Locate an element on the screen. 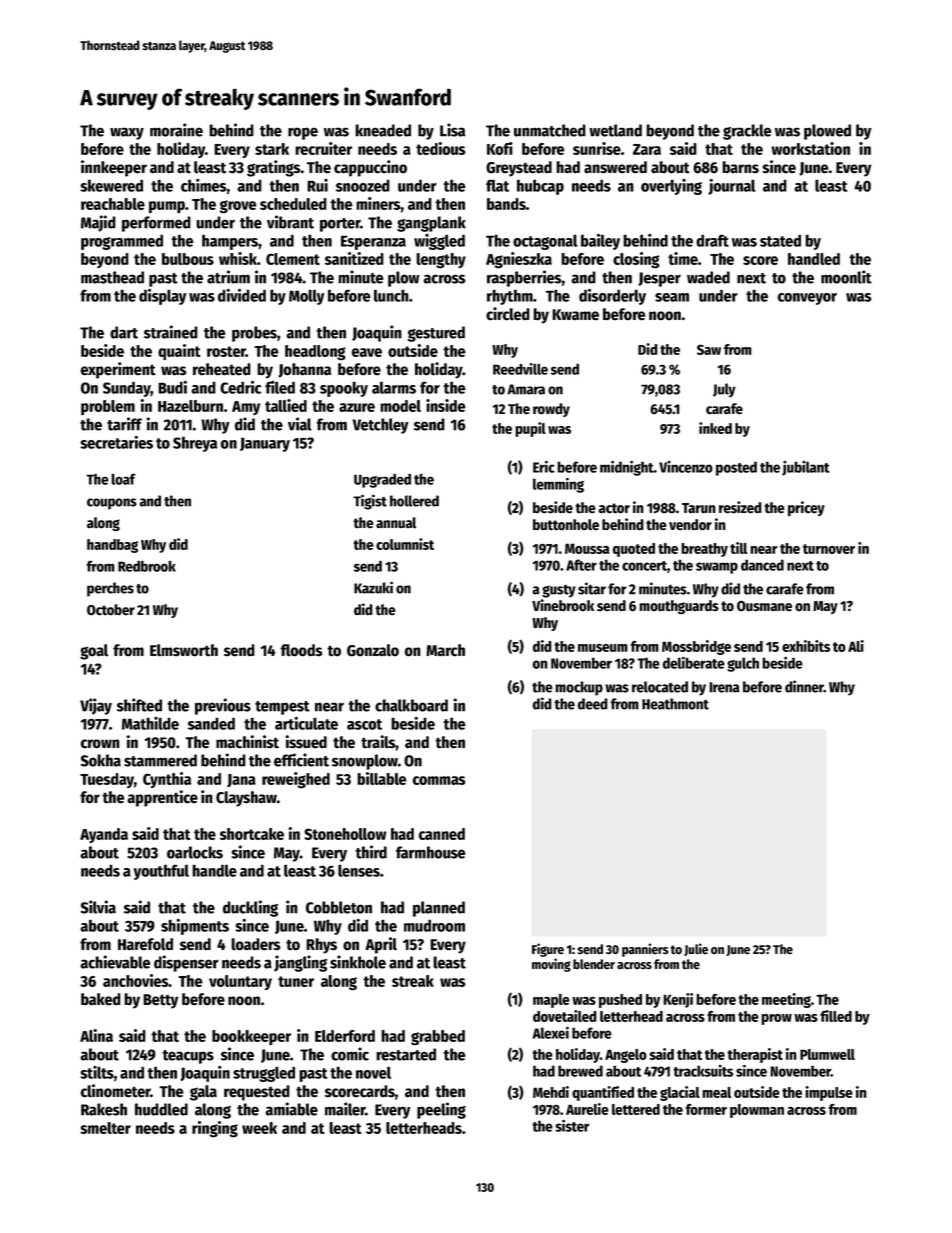 The height and width of the screenshot is (1233, 952). dinner is located at coordinates (804, 686).
